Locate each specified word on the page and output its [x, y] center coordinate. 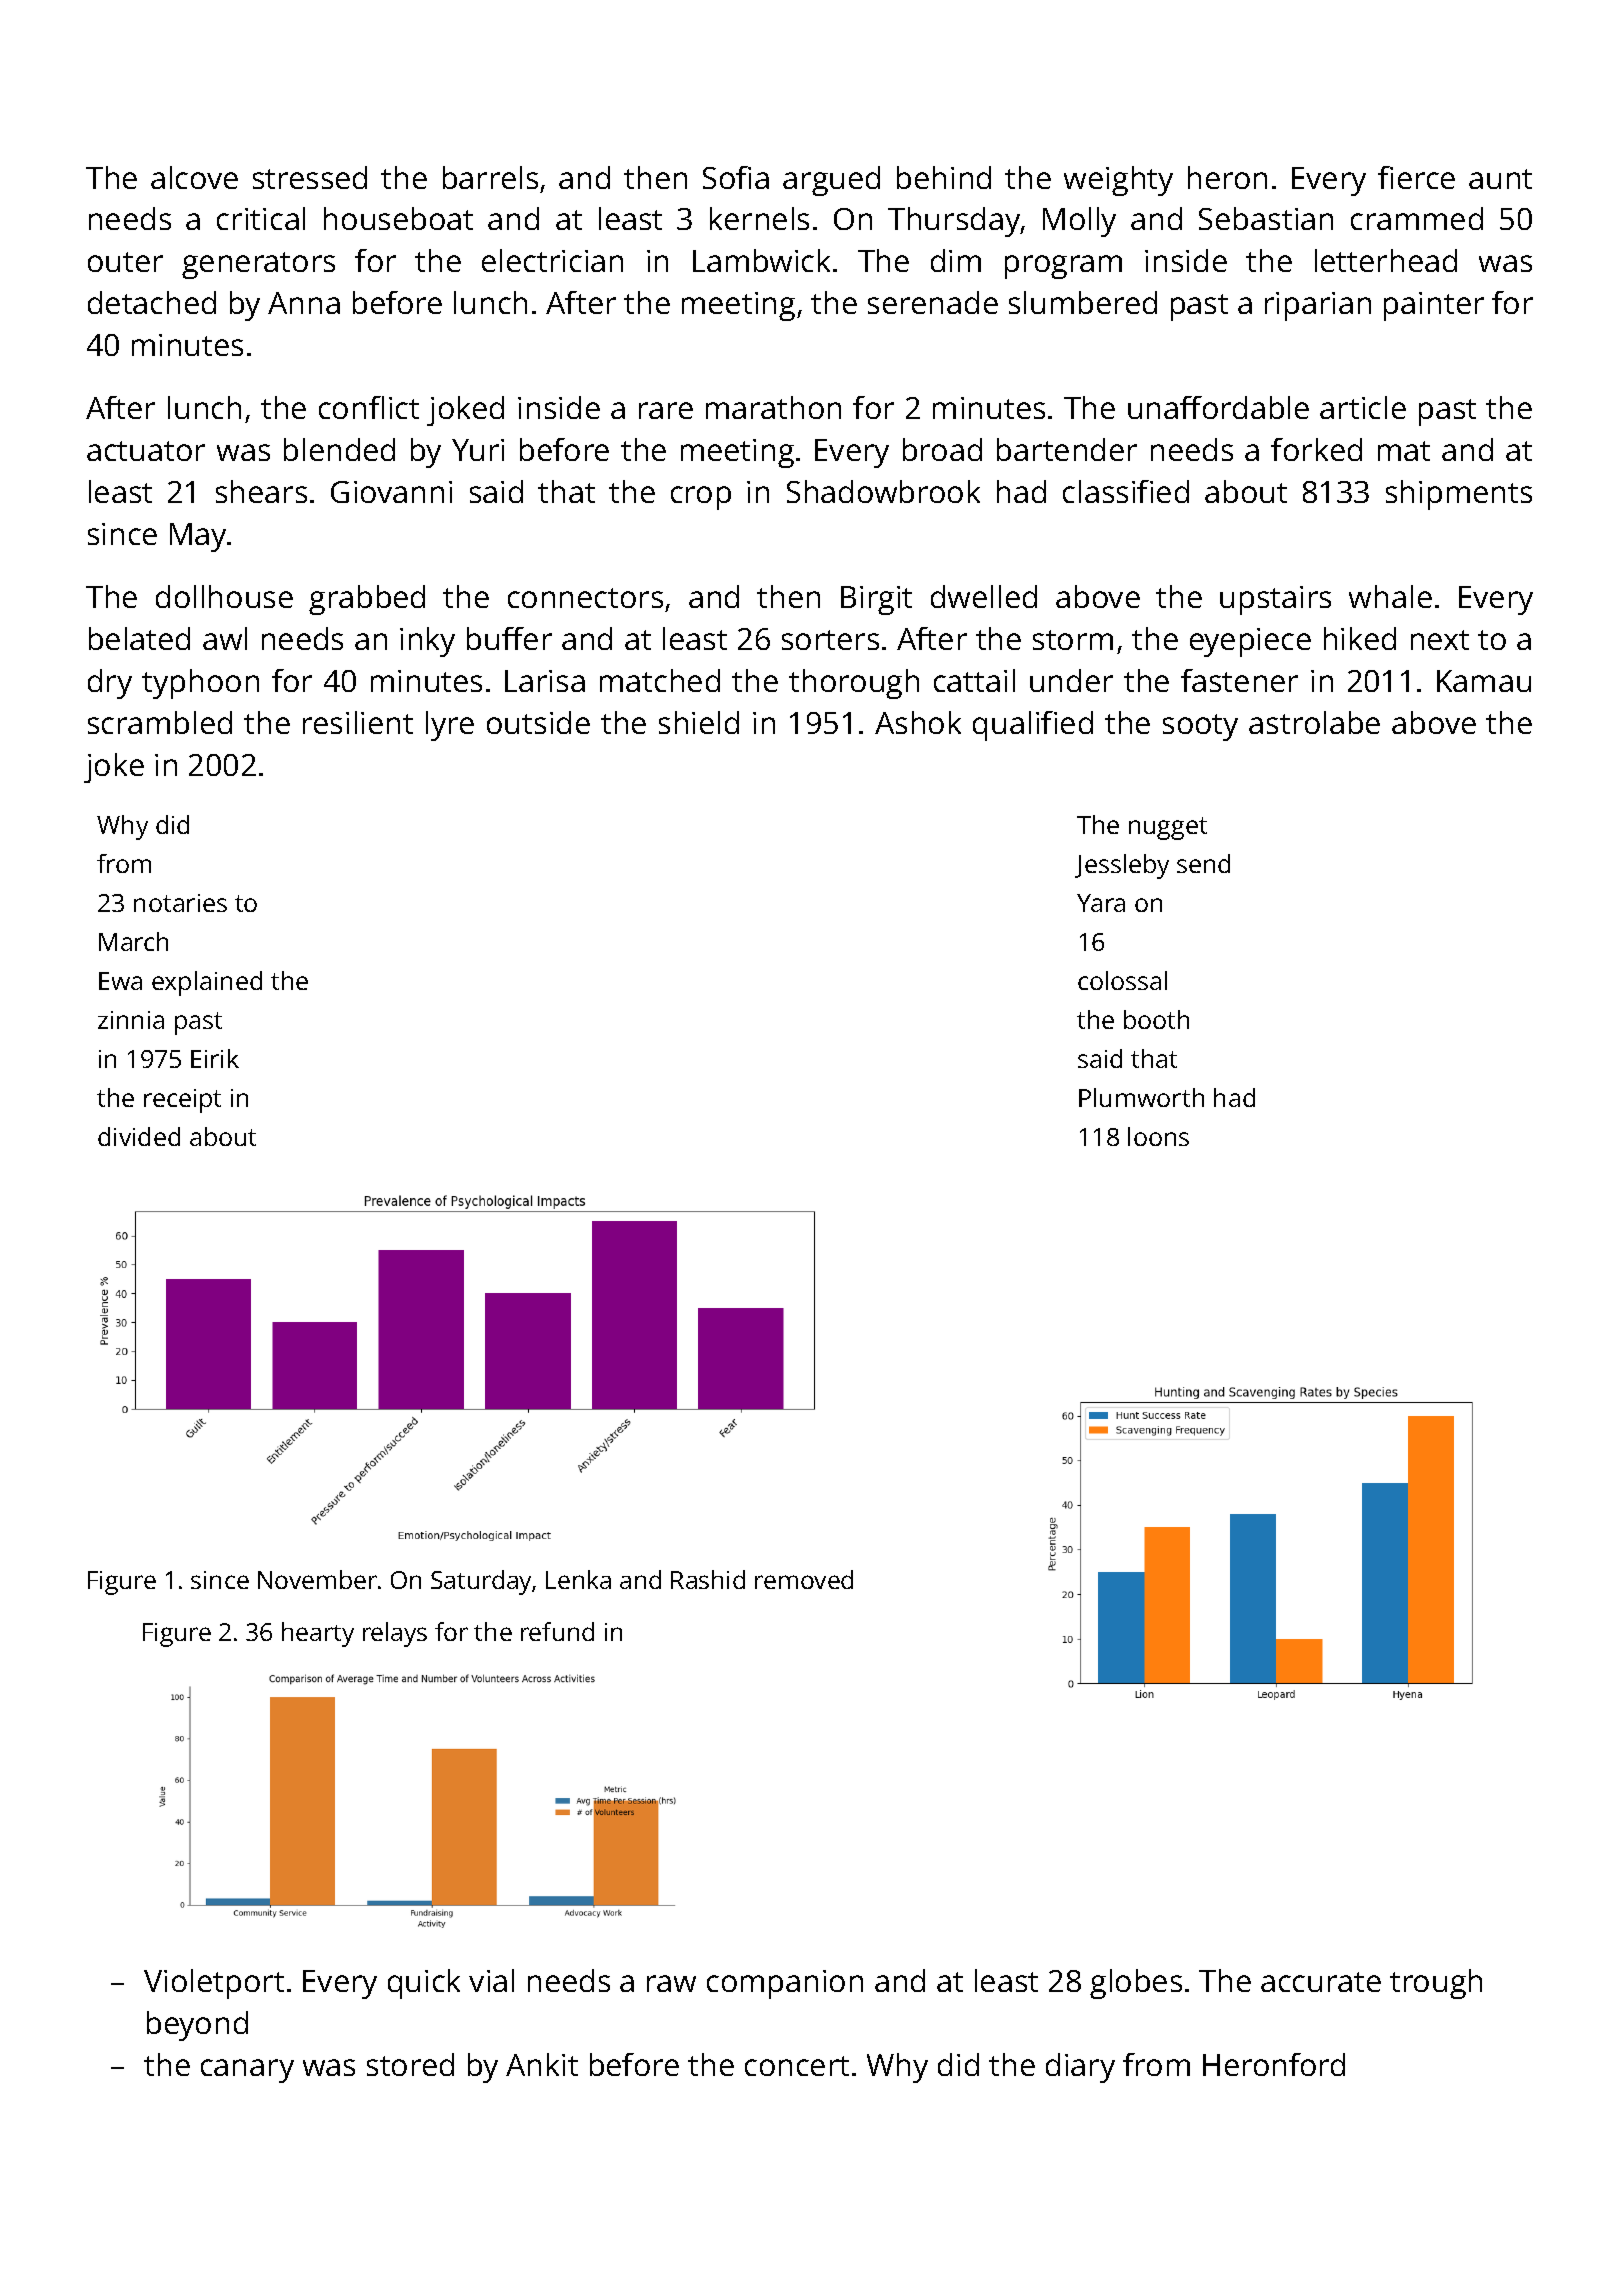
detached [152, 302]
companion [785, 1984]
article [1363, 407]
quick [424, 1984]
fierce [1416, 177]
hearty [318, 1634]
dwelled [984, 596]
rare [666, 410]
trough [1436, 1984]
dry [110, 684]
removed [804, 1579]
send [1203, 863]
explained [207, 983]
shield [699, 722]
